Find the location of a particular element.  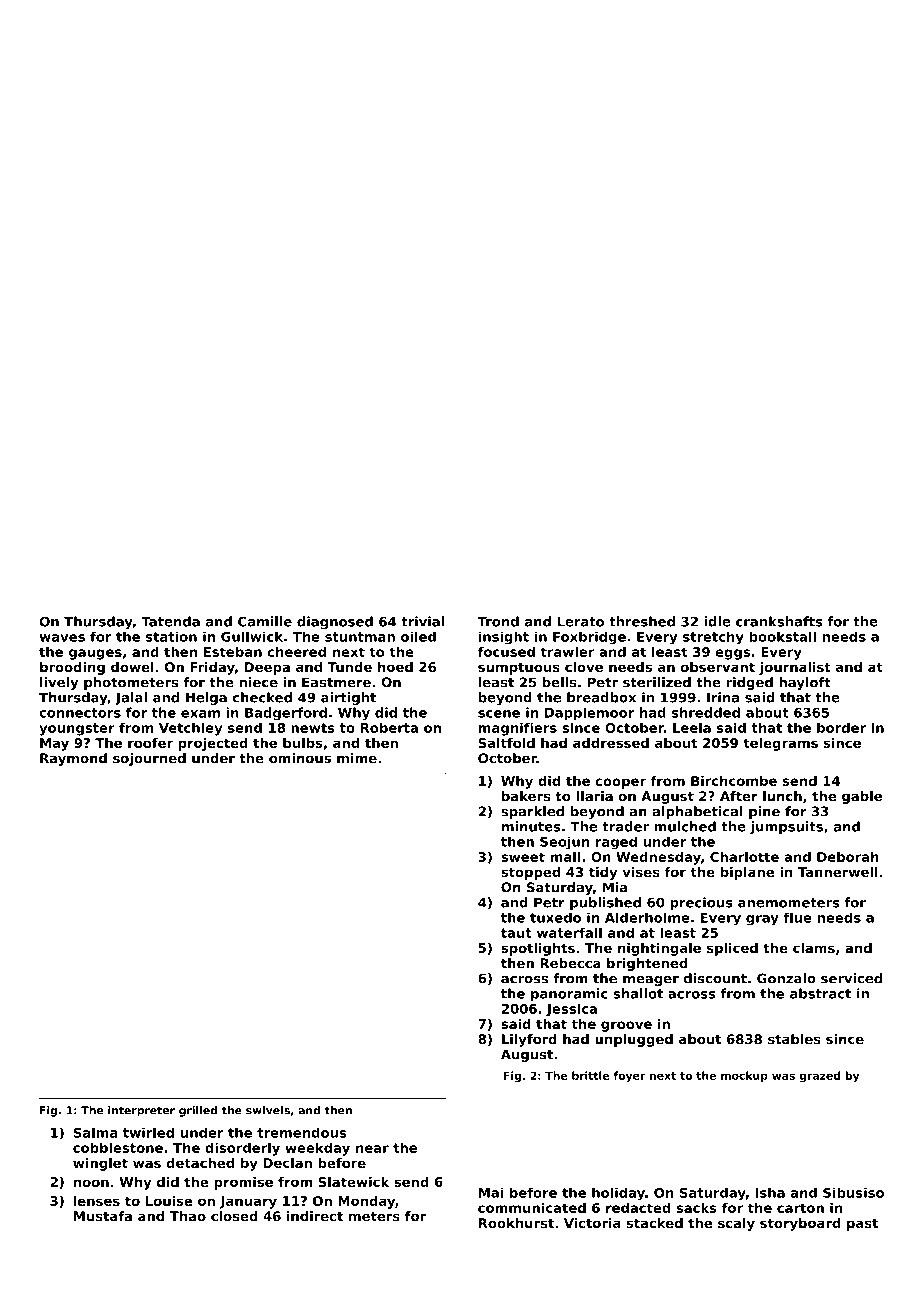

sumptuous is located at coordinates (519, 668).
